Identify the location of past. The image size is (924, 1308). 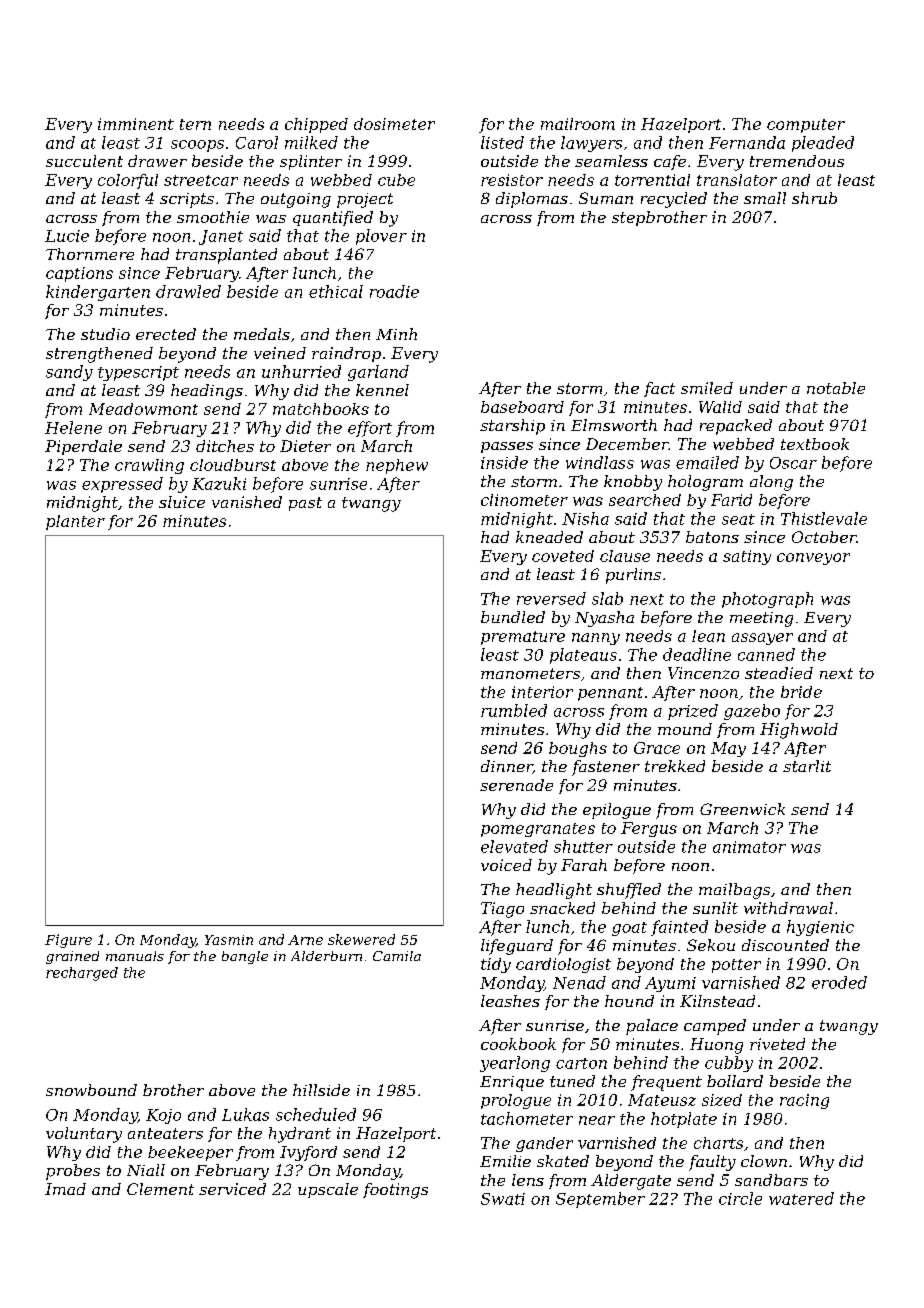
(305, 504).
